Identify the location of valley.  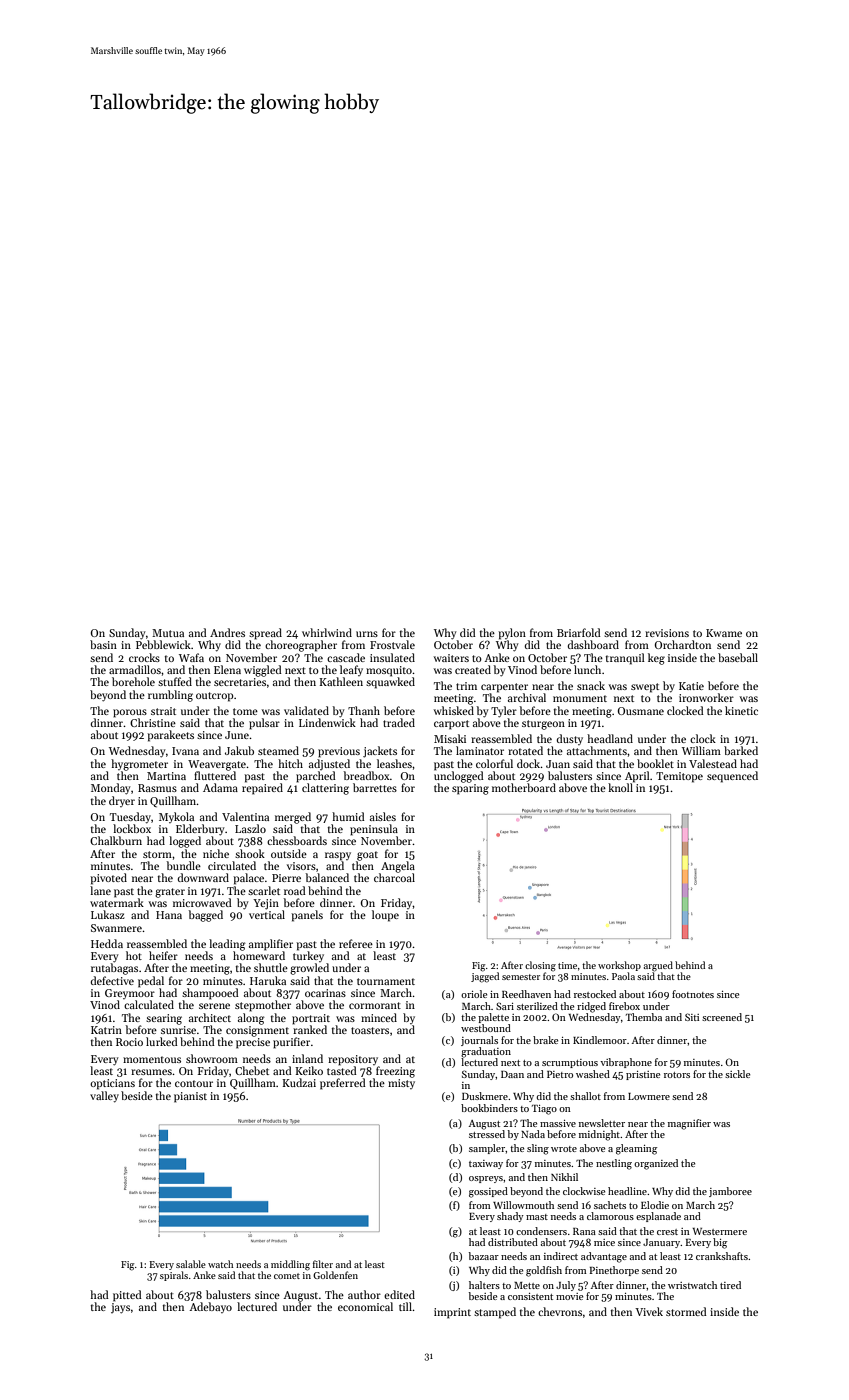
(104, 1097).
